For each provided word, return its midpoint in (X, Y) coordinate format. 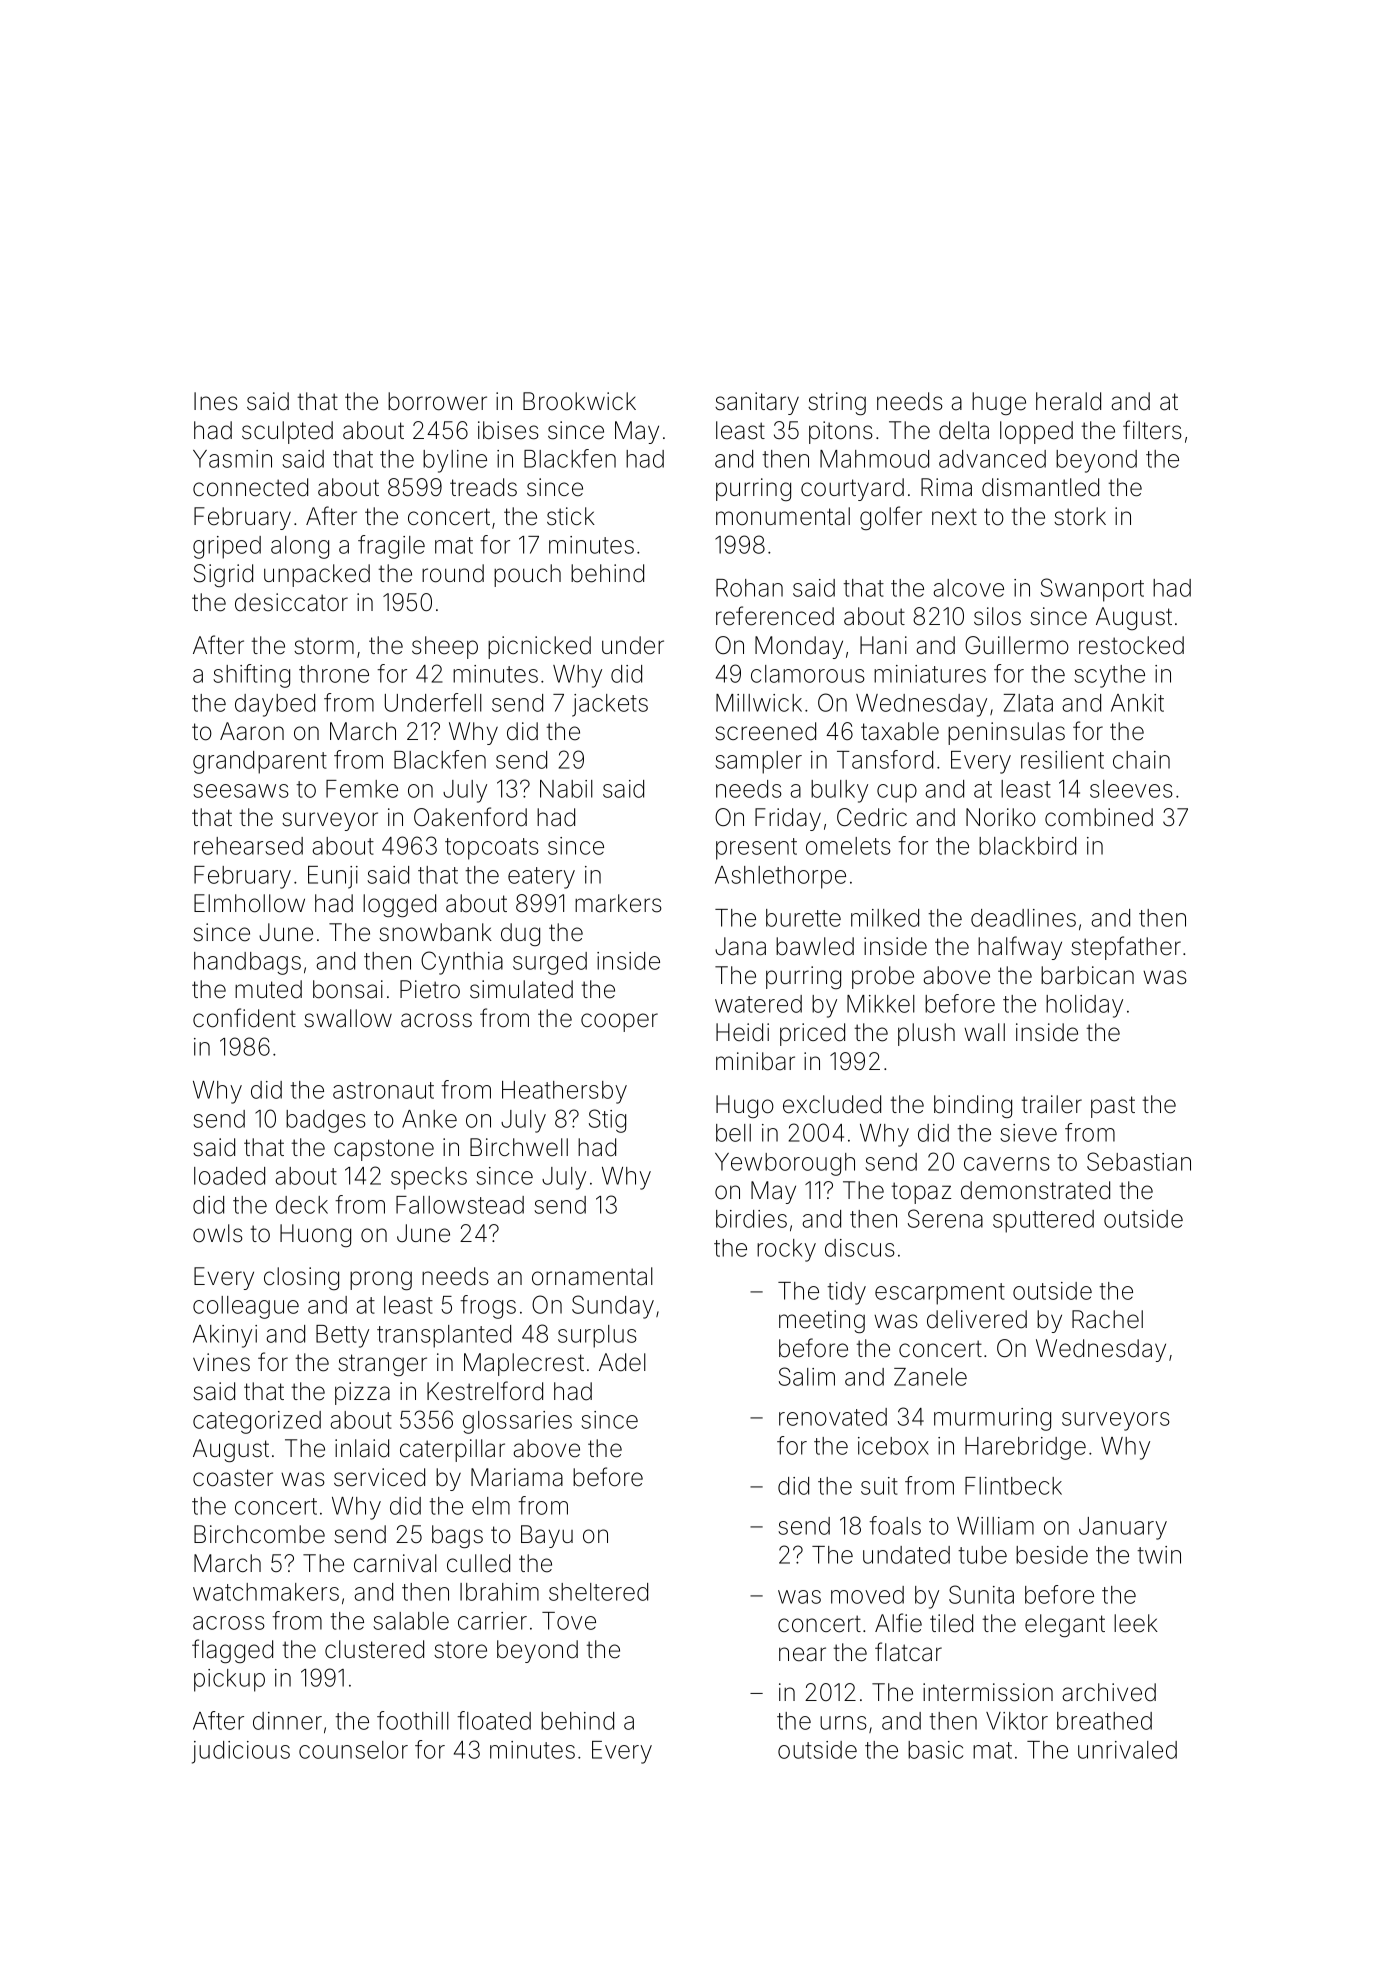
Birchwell (519, 1147)
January (1123, 1528)
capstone (384, 1150)
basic (935, 1750)
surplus (597, 1336)
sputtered (1043, 1221)
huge (999, 403)
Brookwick (579, 401)
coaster (233, 1478)
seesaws (241, 791)
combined (1099, 817)
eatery (541, 878)
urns (843, 1723)
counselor (353, 1750)
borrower (437, 401)
